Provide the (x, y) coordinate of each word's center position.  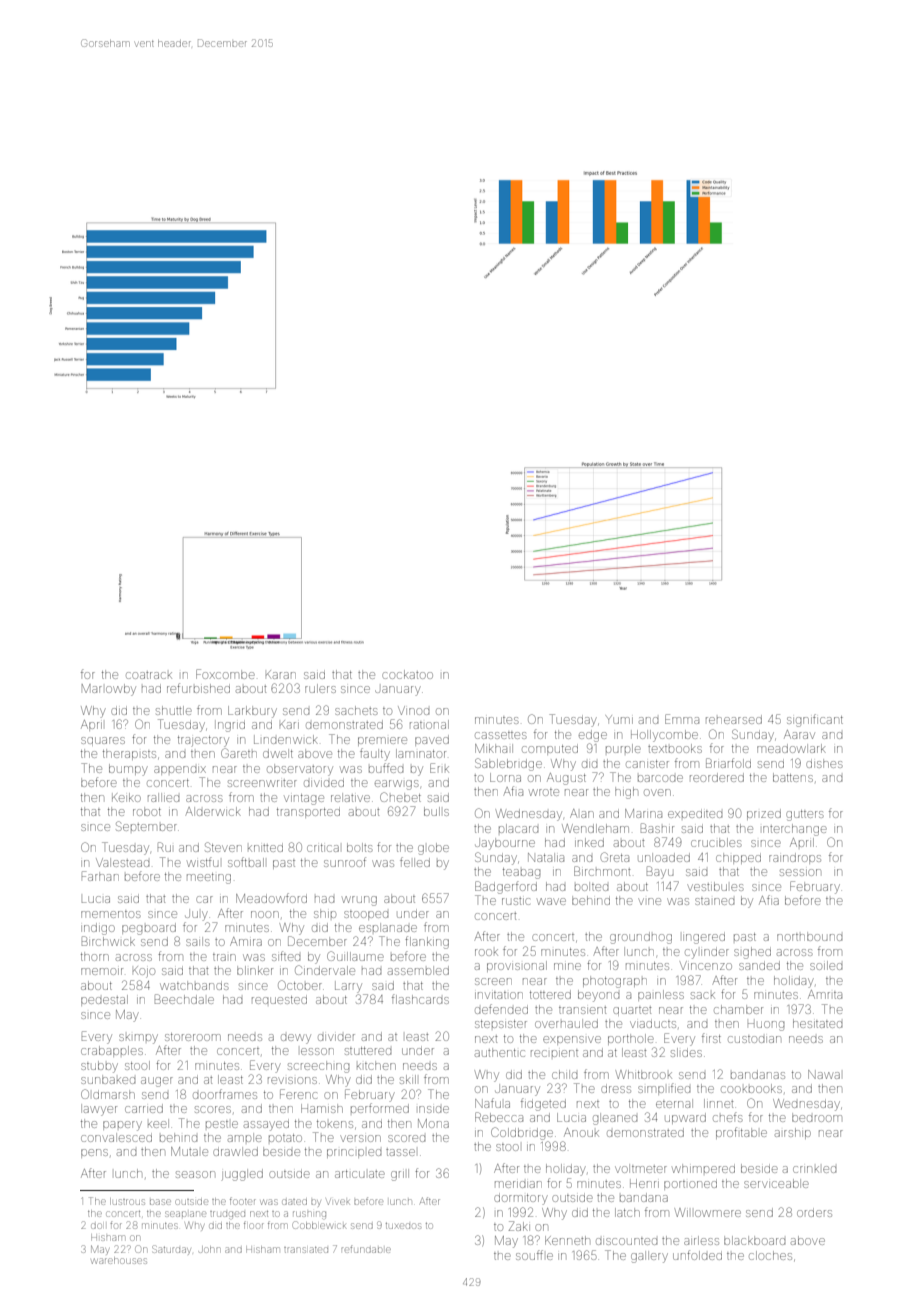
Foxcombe (225, 674)
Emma (682, 719)
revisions (292, 1080)
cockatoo (407, 674)
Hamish (322, 1108)
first (711, 1038)
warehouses (119, 1260)
